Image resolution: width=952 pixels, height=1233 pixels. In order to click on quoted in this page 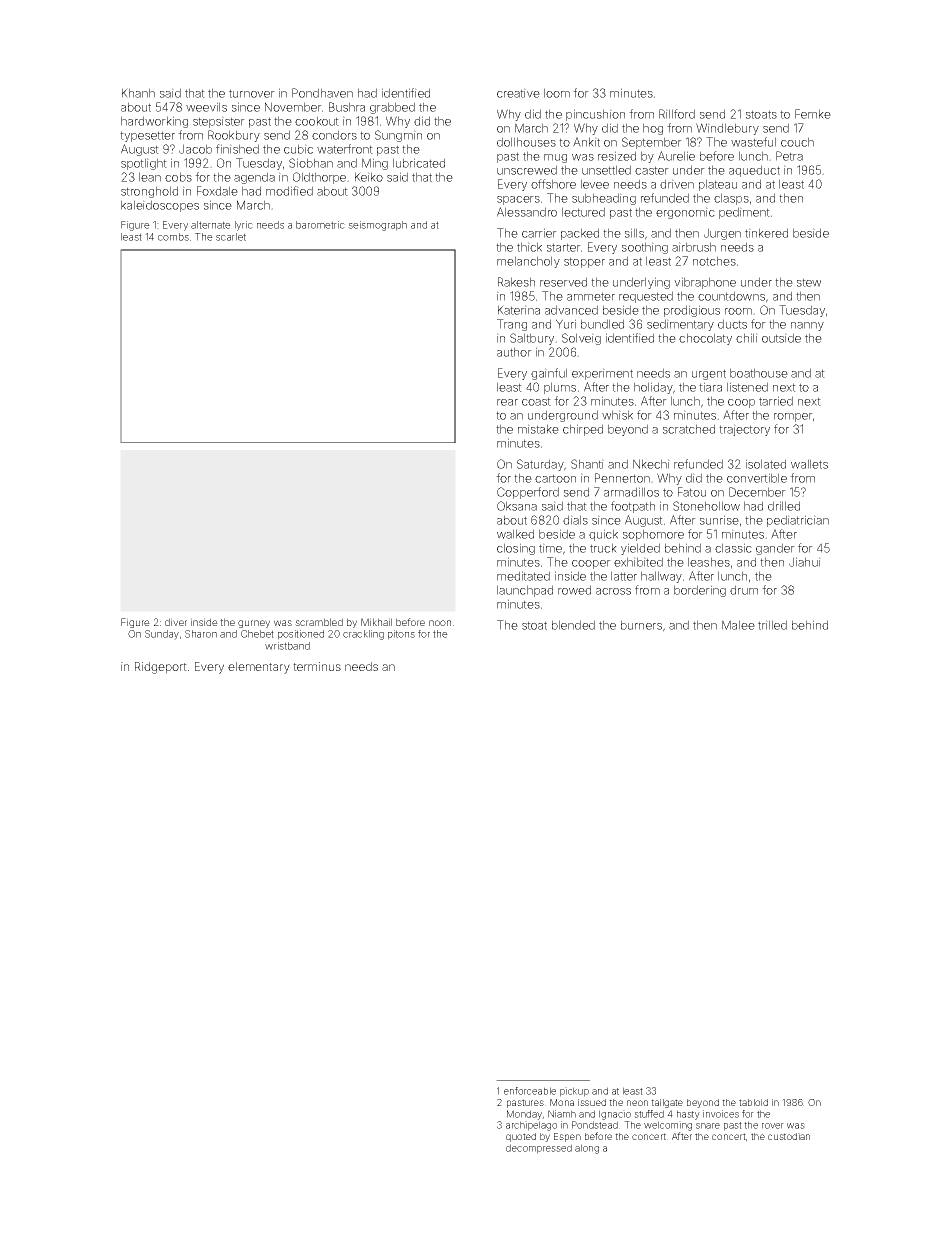, I will do `click(521, 1137)`.
